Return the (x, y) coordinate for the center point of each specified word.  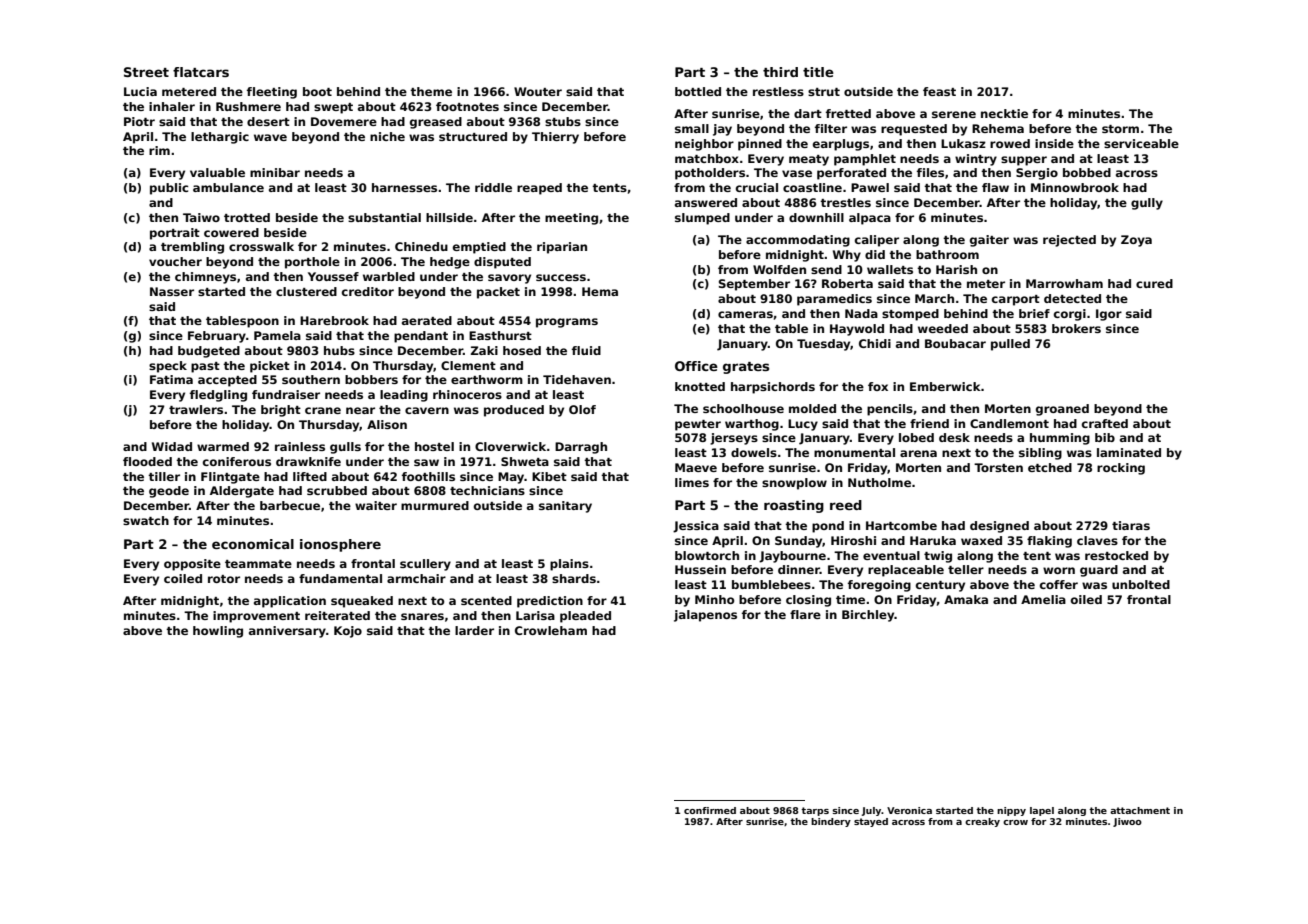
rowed (1010, 143)
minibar (275, 172)
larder (474, 630)
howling (218, 632)
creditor (368, 291)
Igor (1109, 315)
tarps (815, 811)
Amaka (966, 599)
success (561, 277)
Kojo (348, 632)
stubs (563, 121)
